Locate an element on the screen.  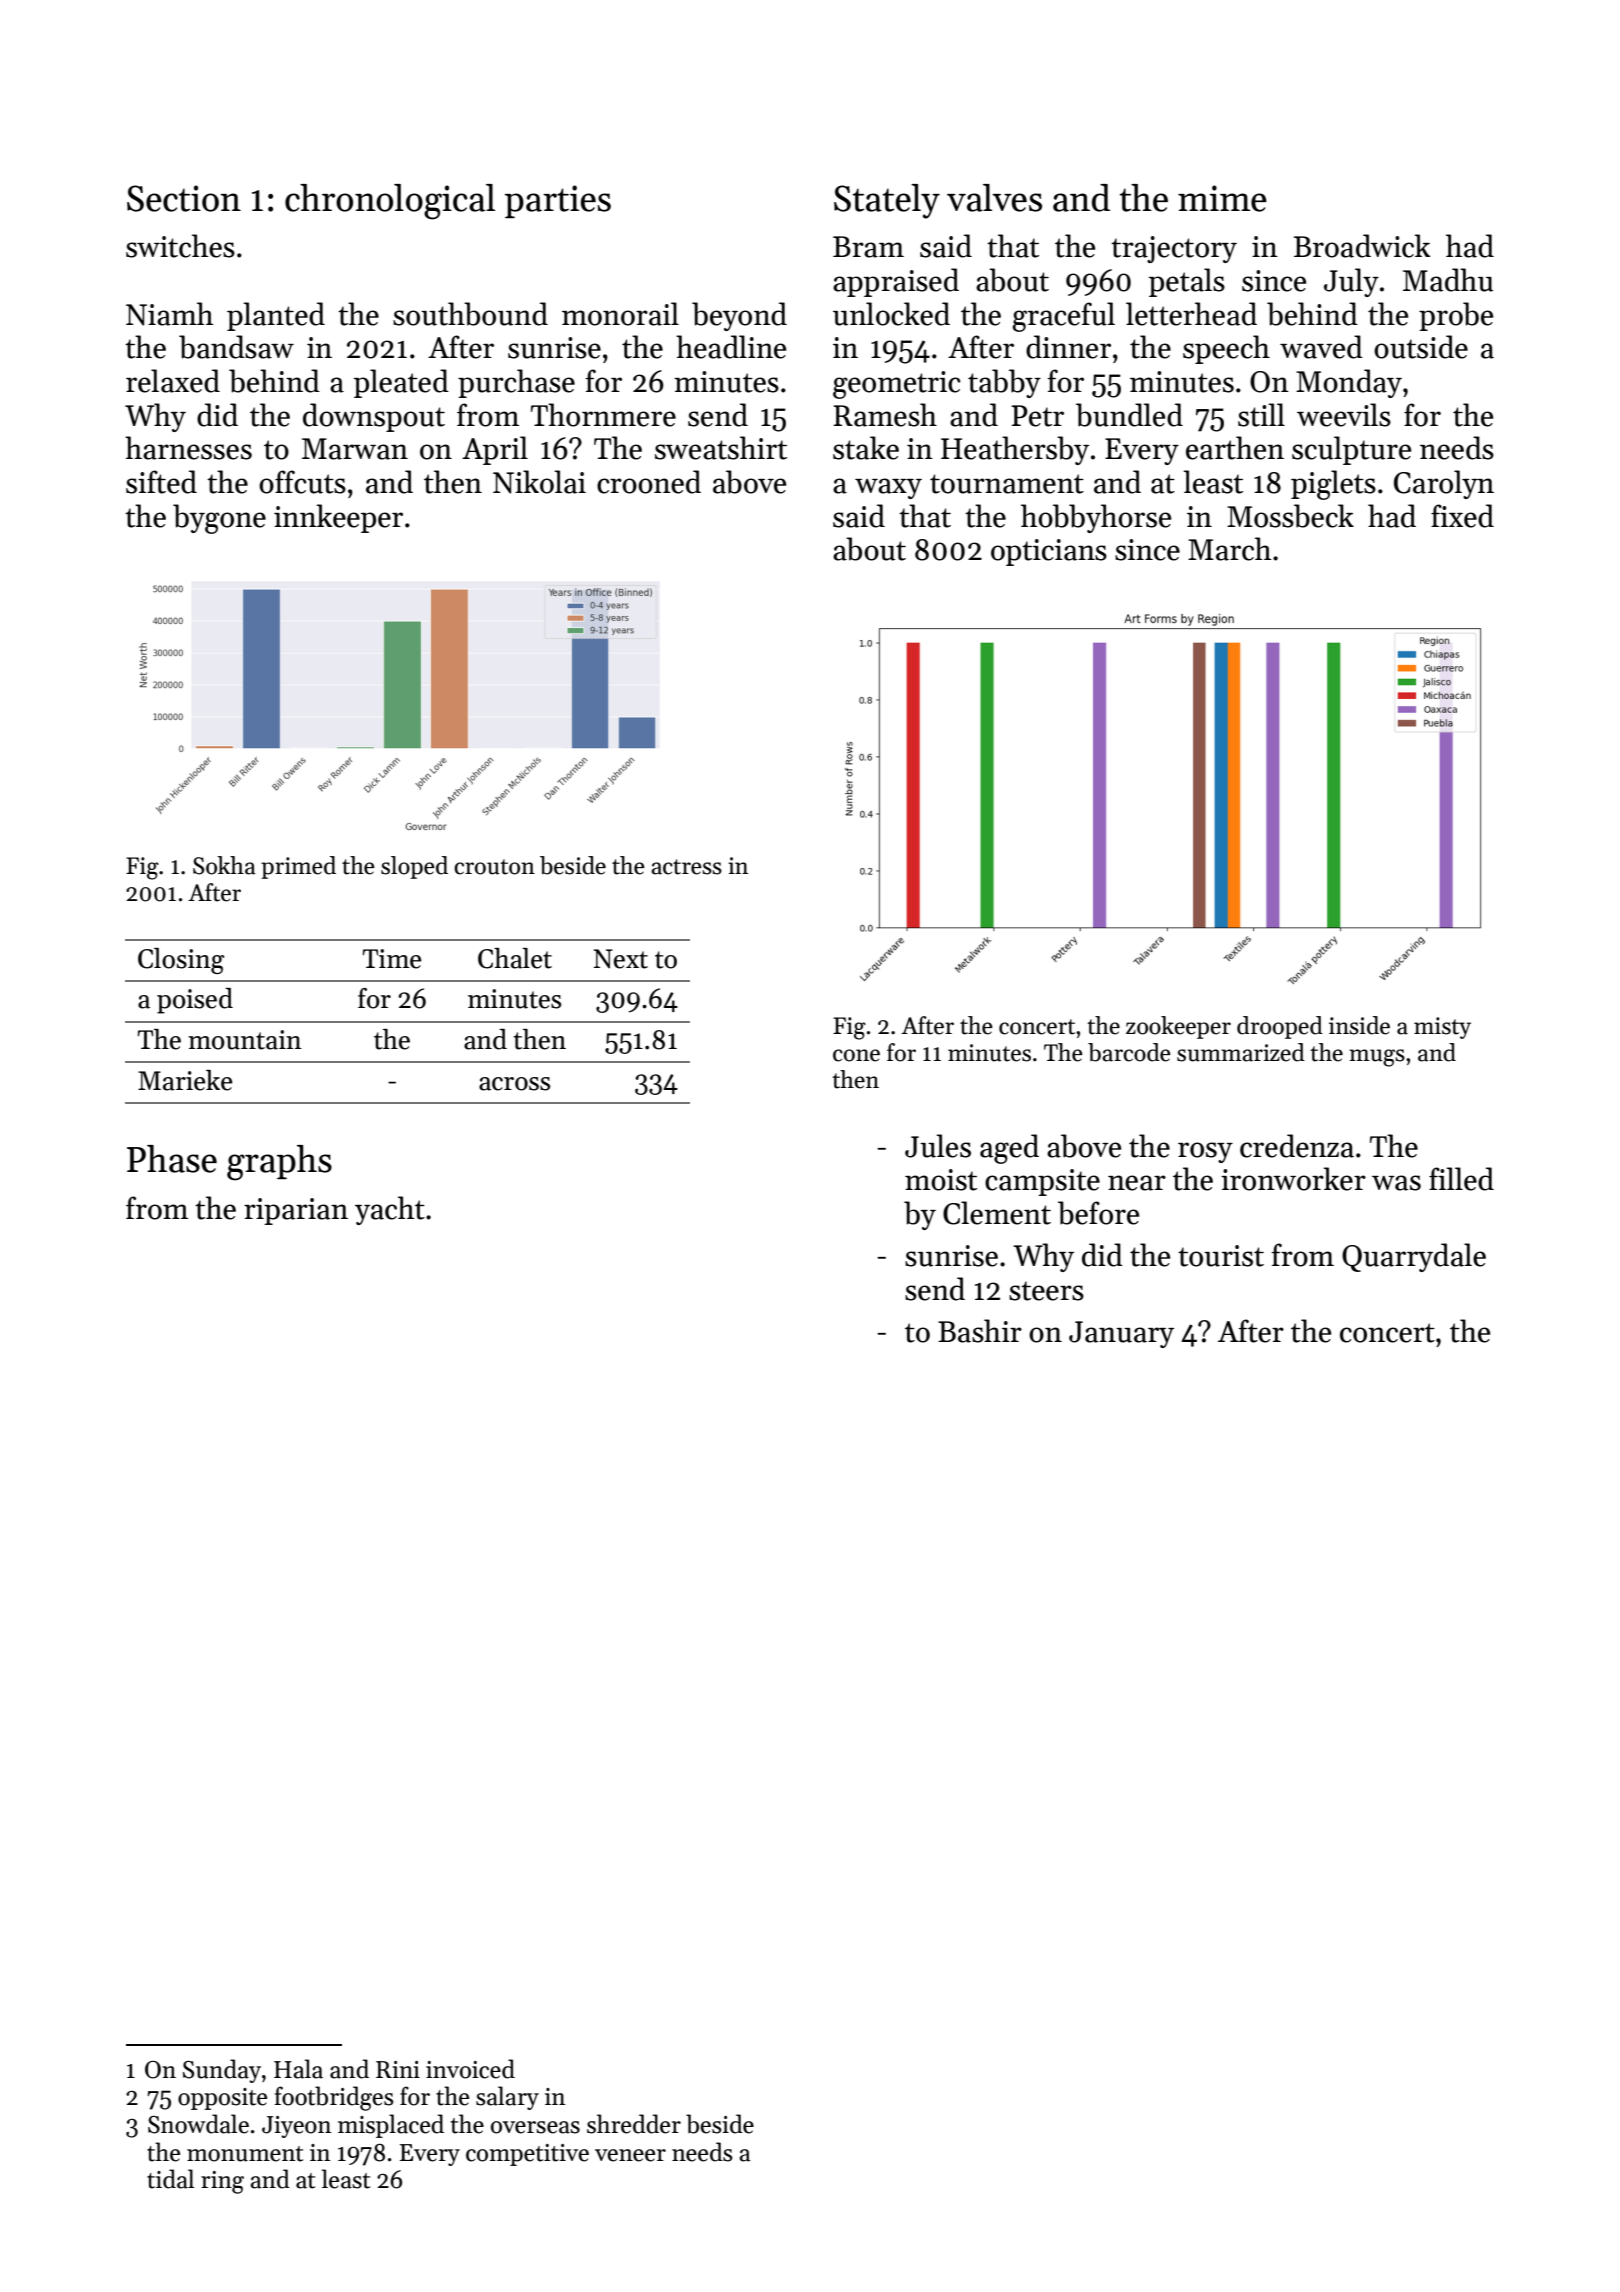
tidal is located at coordinates (170, 2179).
